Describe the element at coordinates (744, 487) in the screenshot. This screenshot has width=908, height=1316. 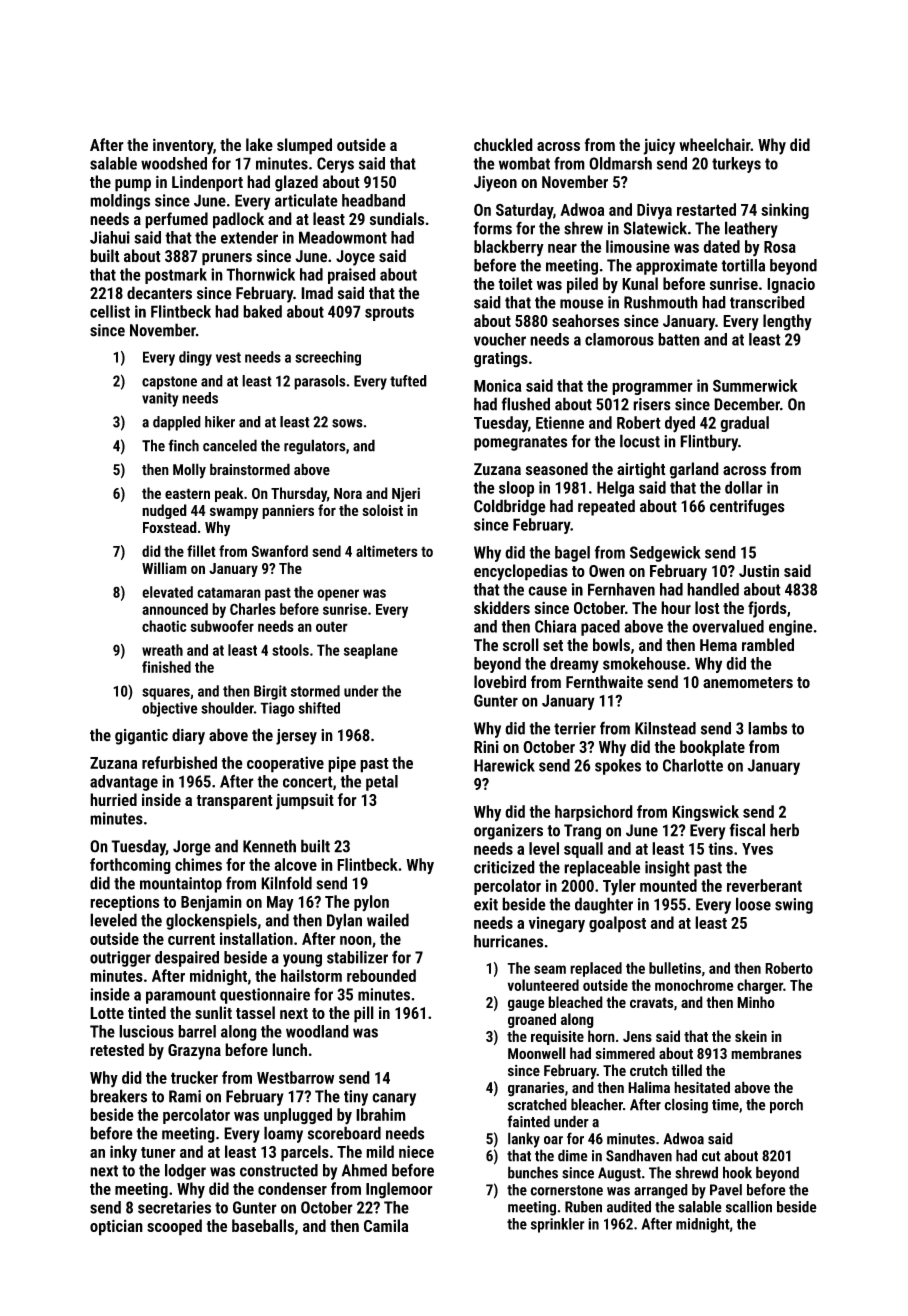
I see `dollar` at that location.
